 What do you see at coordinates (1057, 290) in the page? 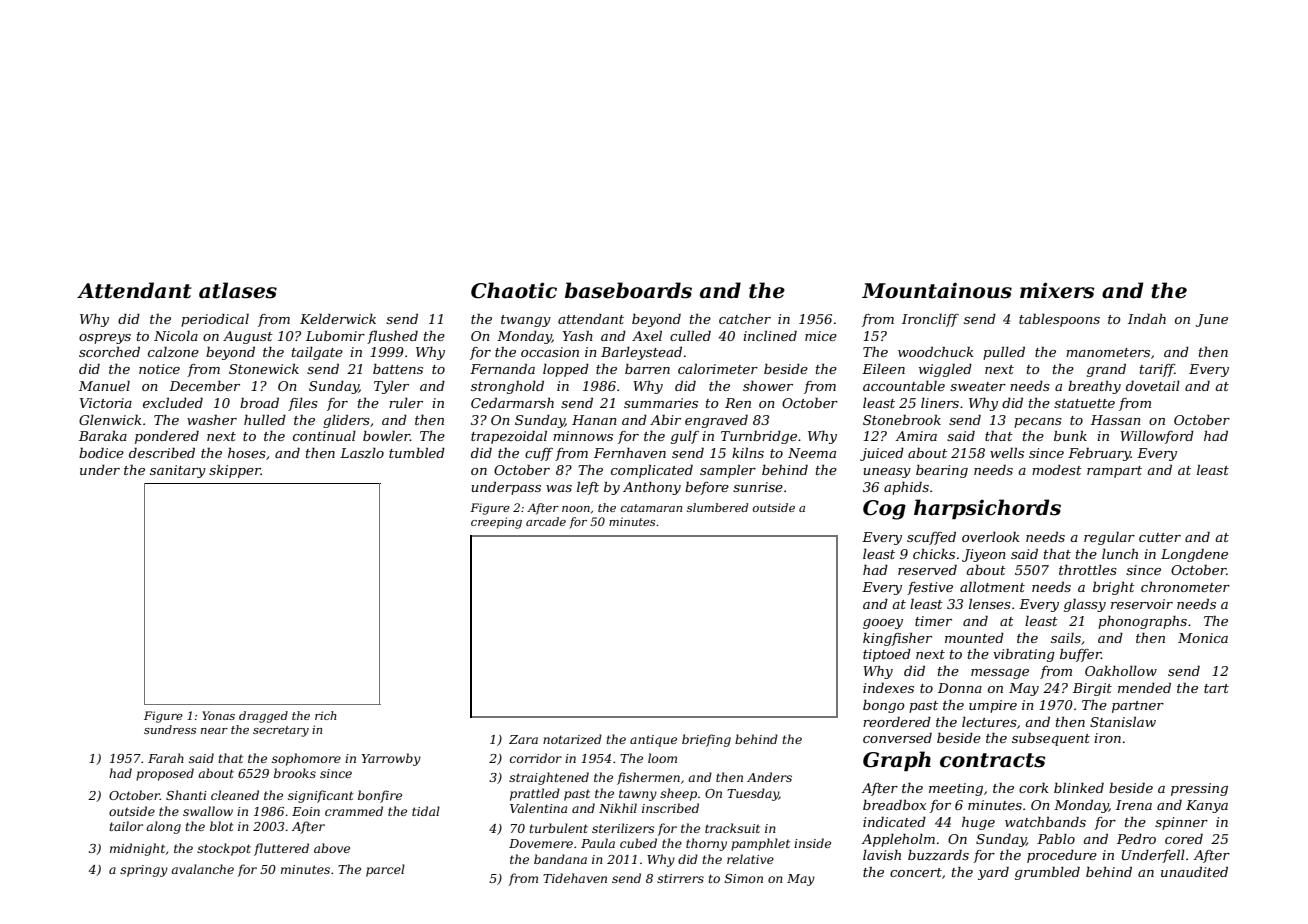
I see `mixers` at bounding box center [1057, 290].
